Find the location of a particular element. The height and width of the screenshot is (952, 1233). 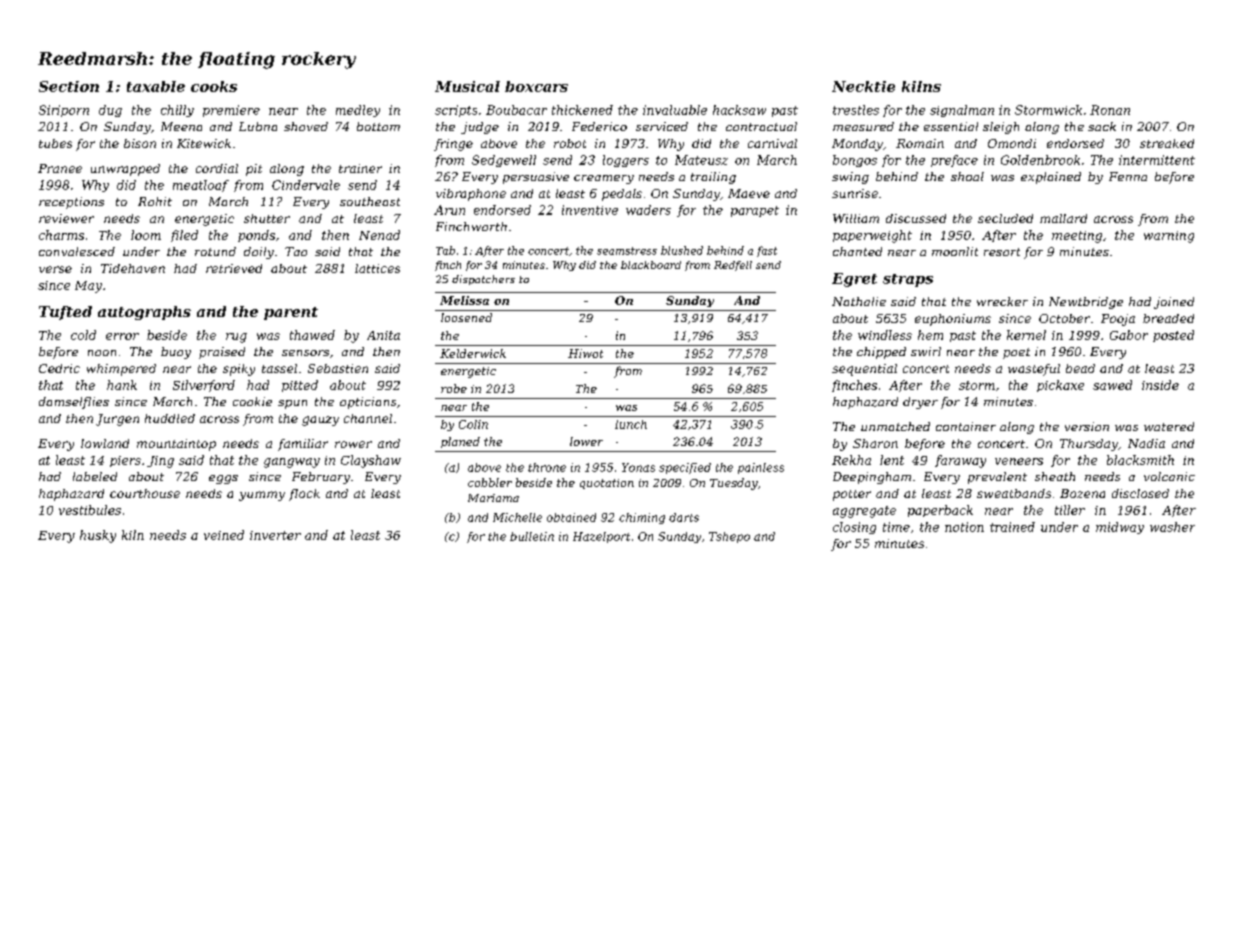

shoved is located at coordinates (306, 126).
